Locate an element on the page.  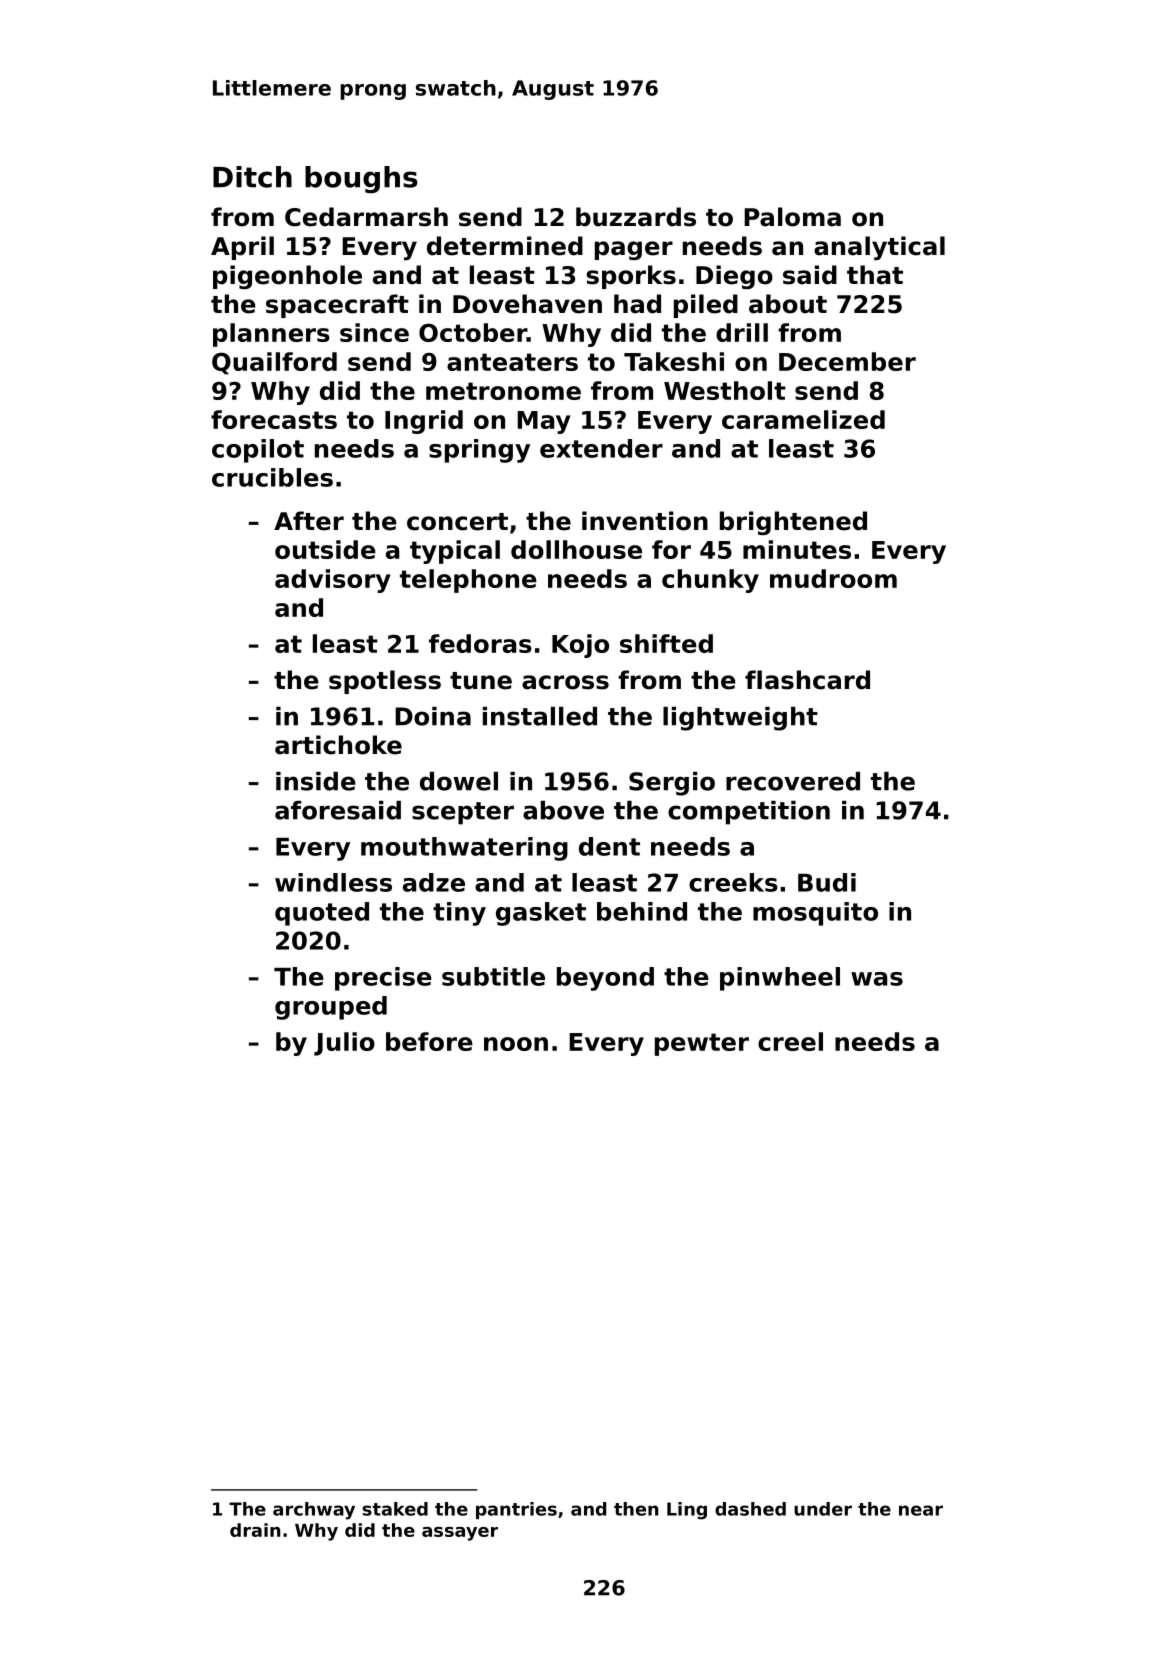
Paloma is located at coordinates (792, 217).
